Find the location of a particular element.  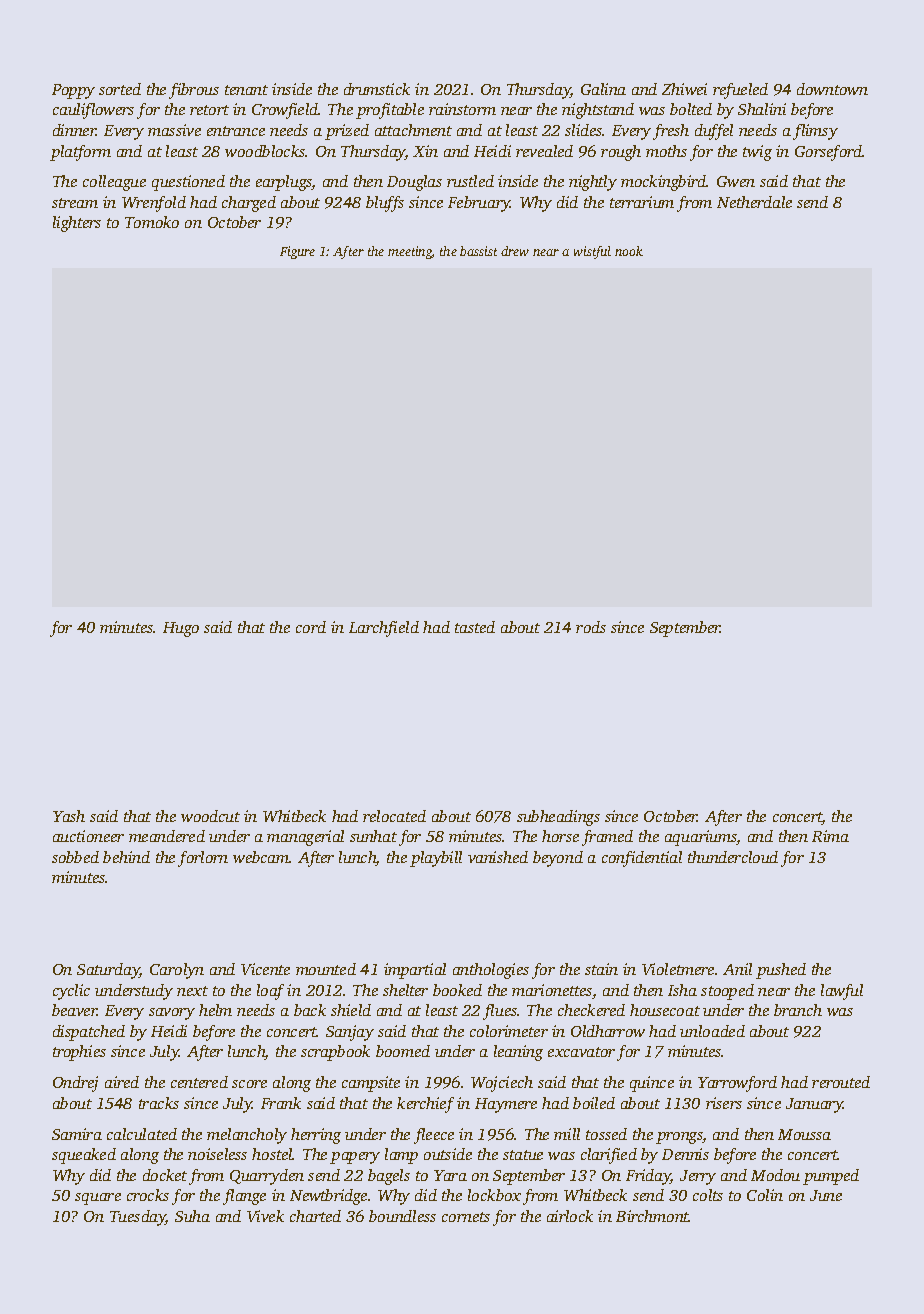

subheadings is located at coordinates (558, 818).
